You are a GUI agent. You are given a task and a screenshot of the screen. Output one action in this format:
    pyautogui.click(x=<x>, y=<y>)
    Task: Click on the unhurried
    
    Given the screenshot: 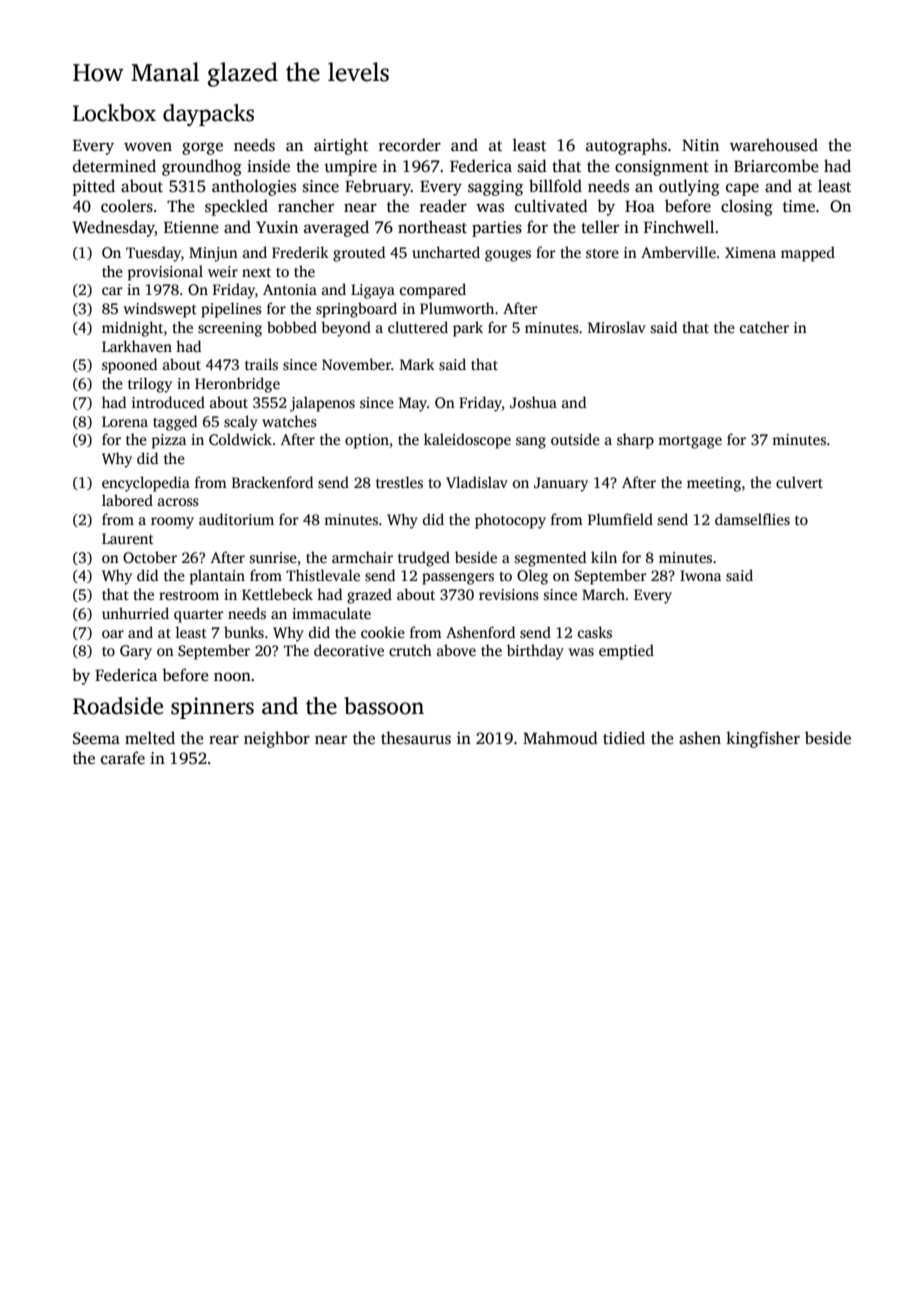 What is the action you would take?
    pyautogui.click(x=135, y=613)
